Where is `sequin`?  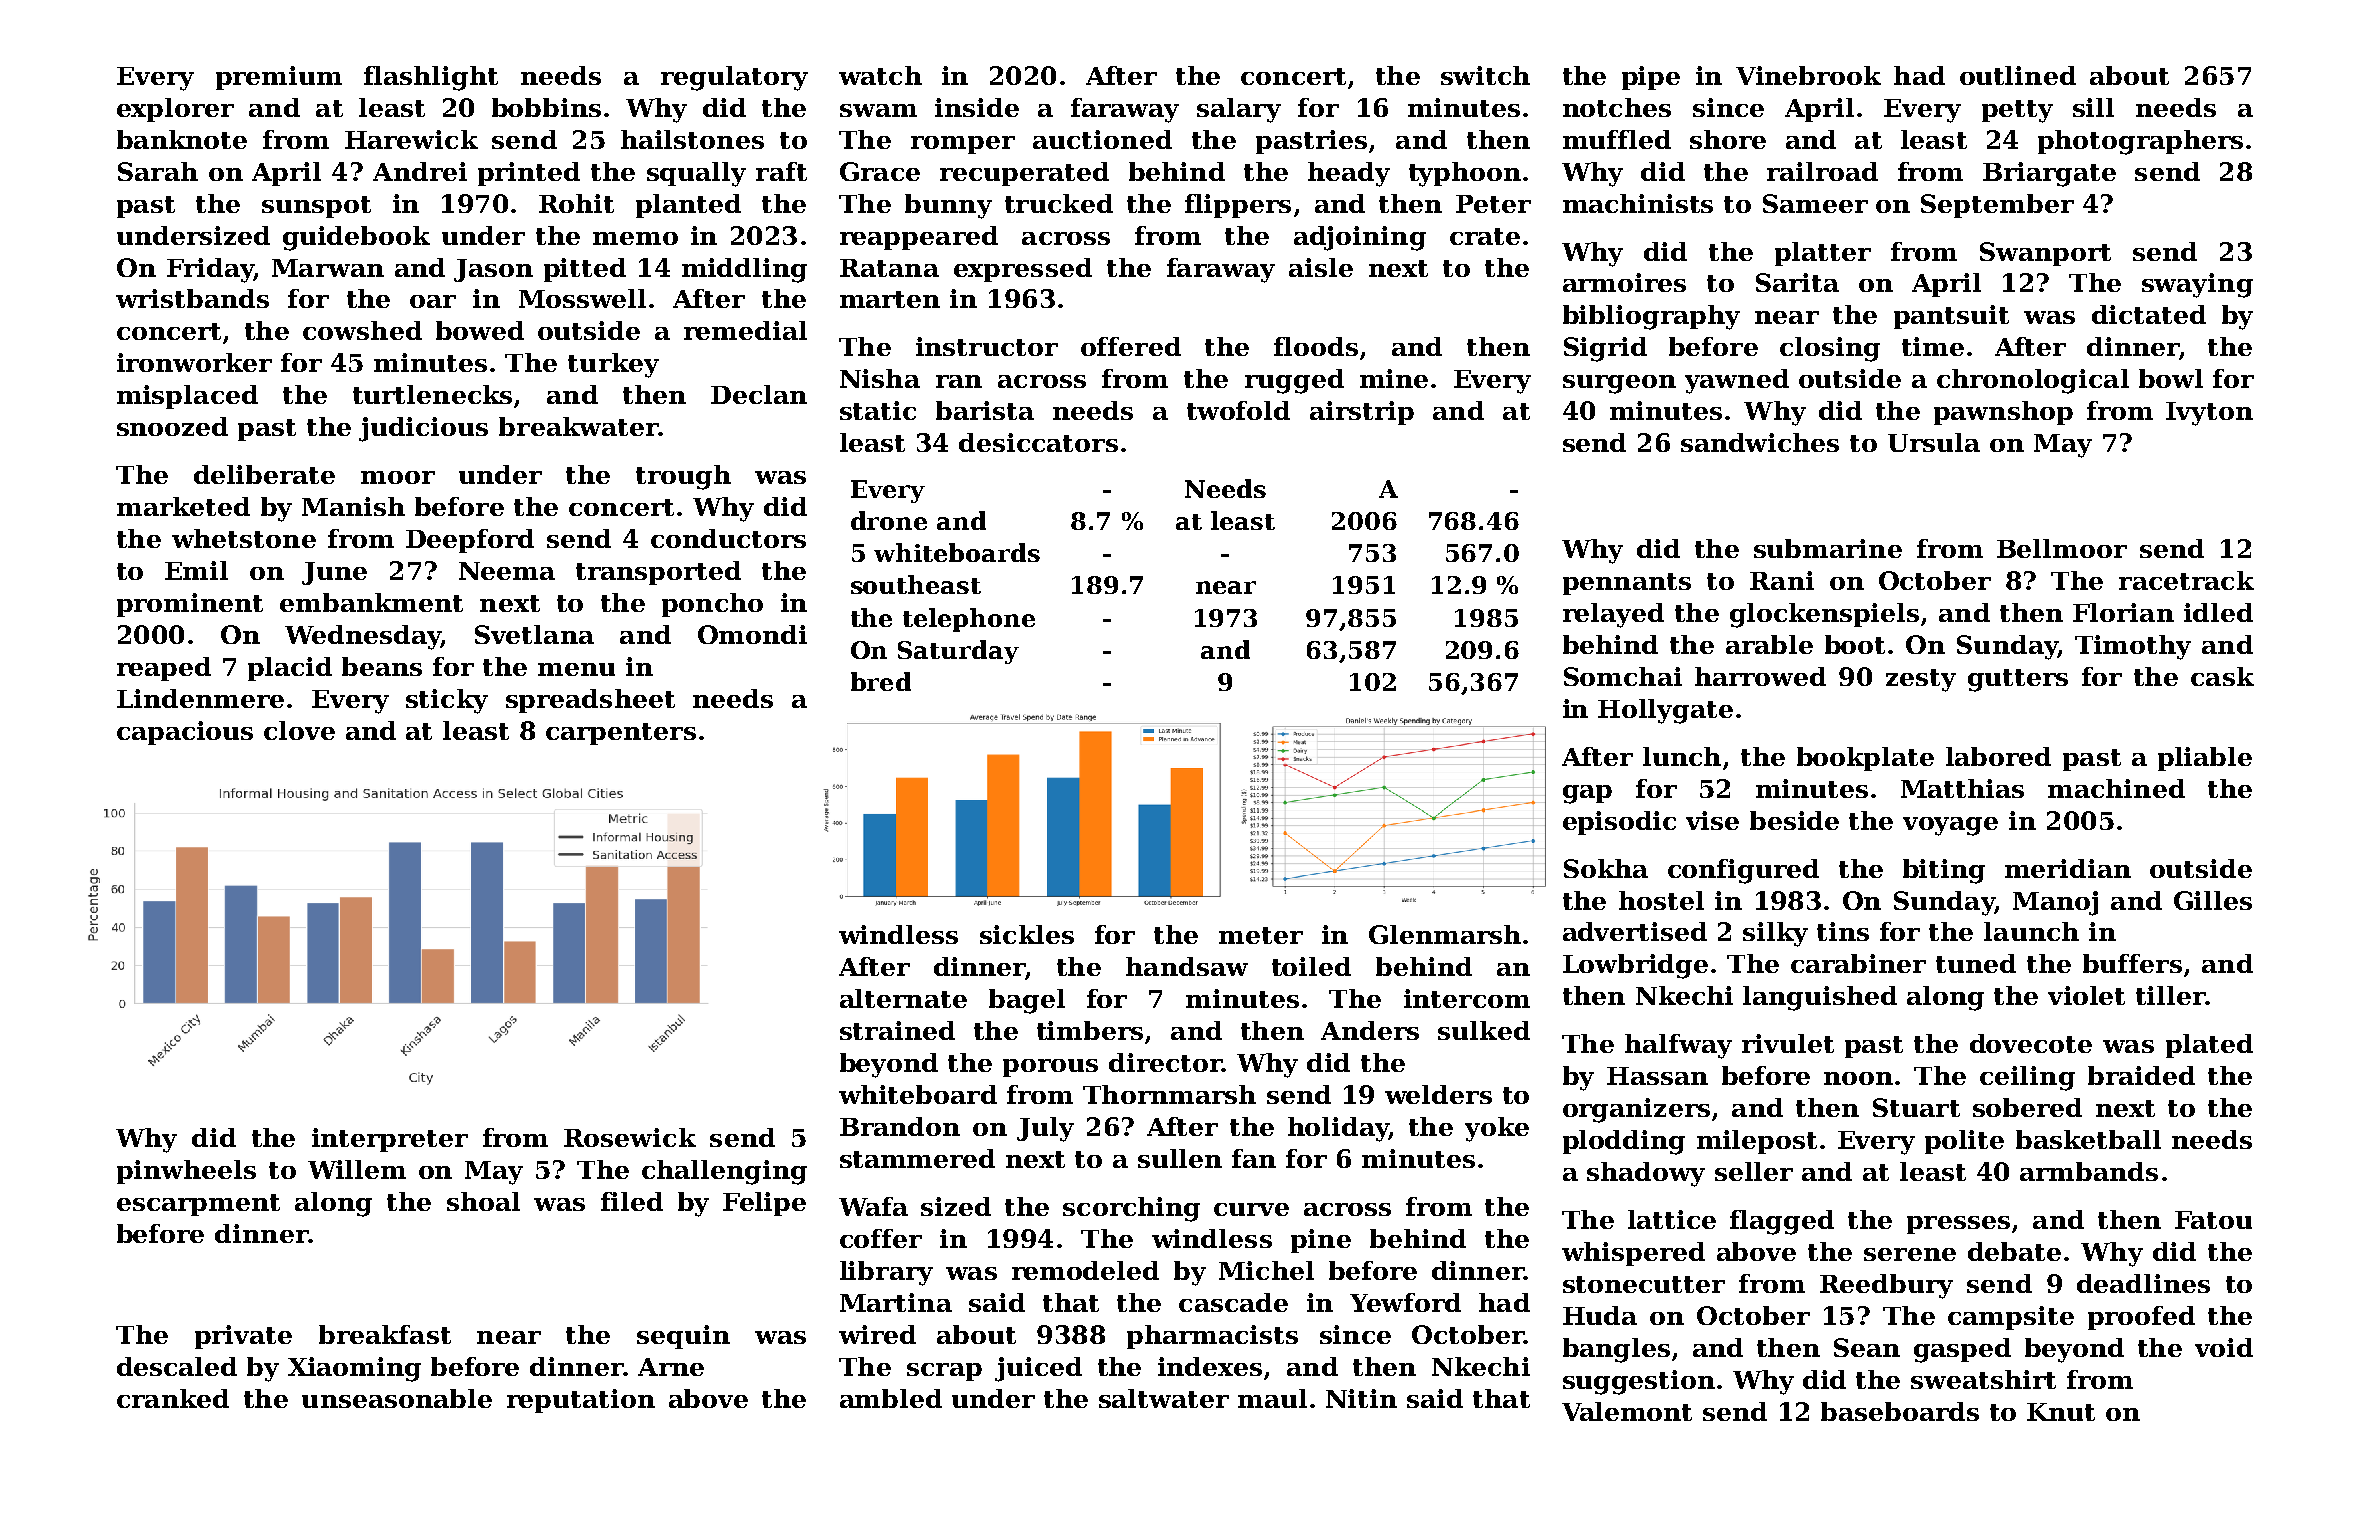 sequin is located at coordinates (683, 1337).
